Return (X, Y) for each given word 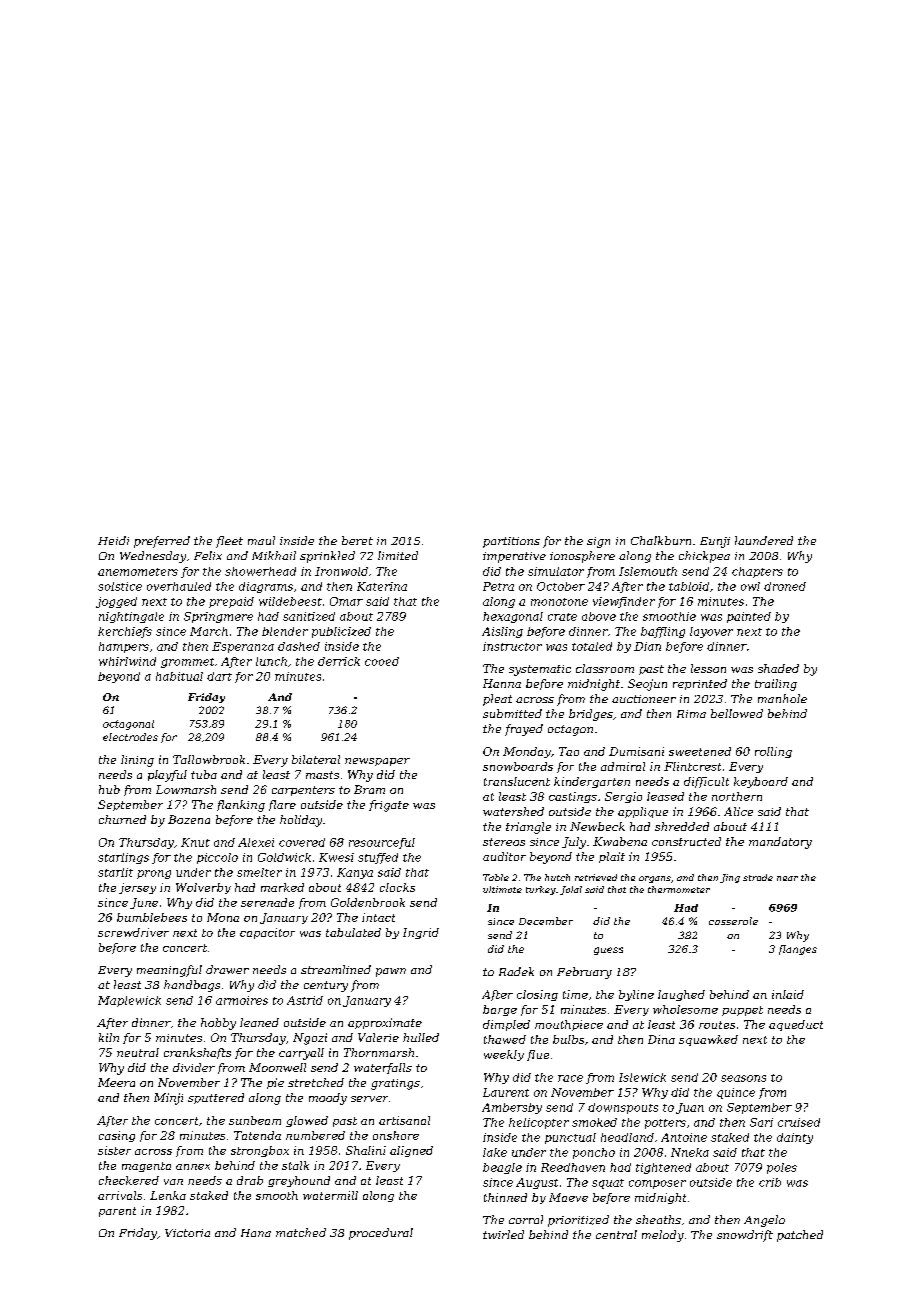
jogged (116, 602)
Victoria (187, 1233)
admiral (623, 766)
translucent (517, 781)
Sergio (623, 797)
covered (302, 842)
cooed (382, 661)
